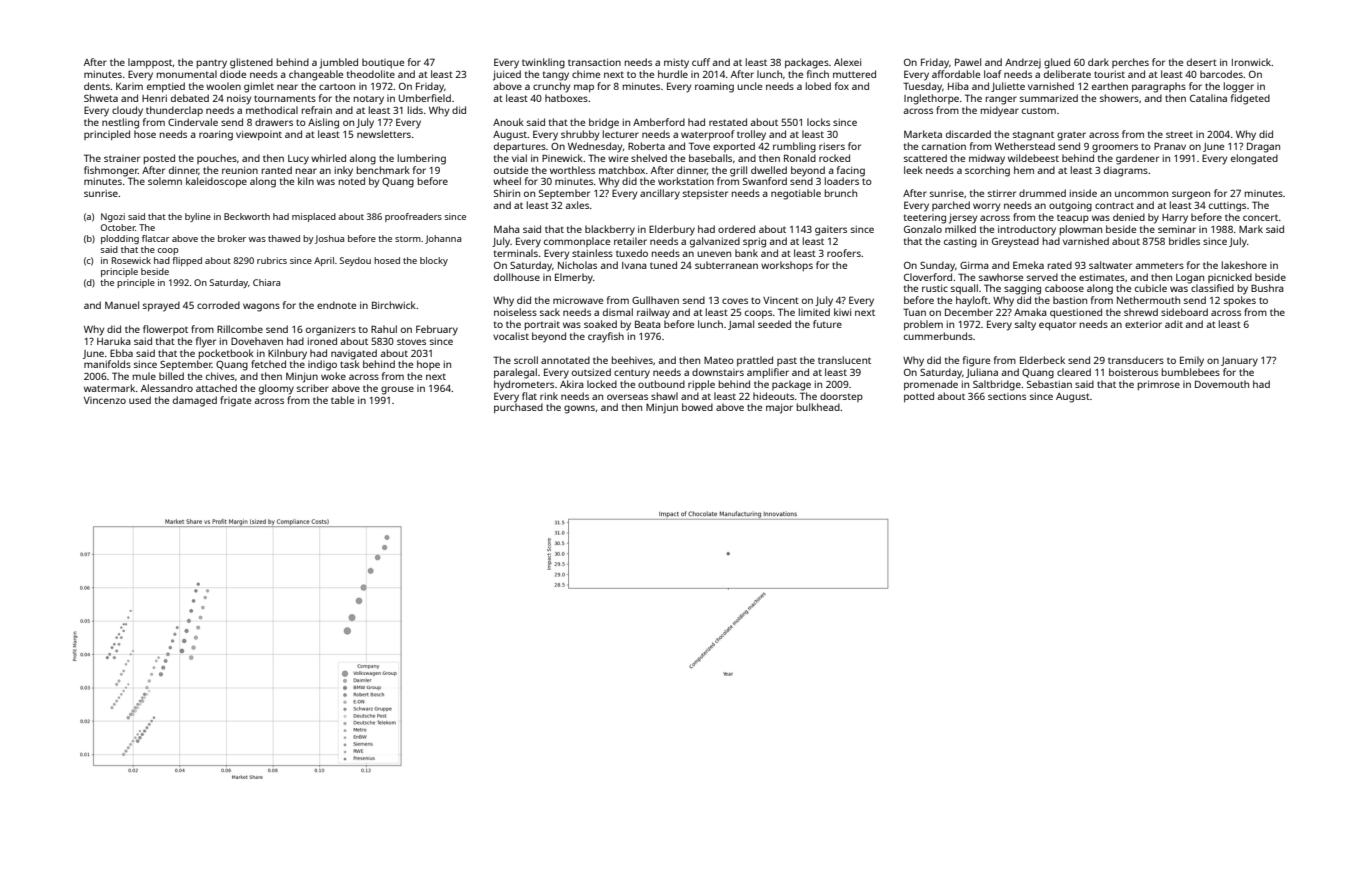 The image size is (1372, 887). I want to click on paragraphs, so click(1159, 87).
